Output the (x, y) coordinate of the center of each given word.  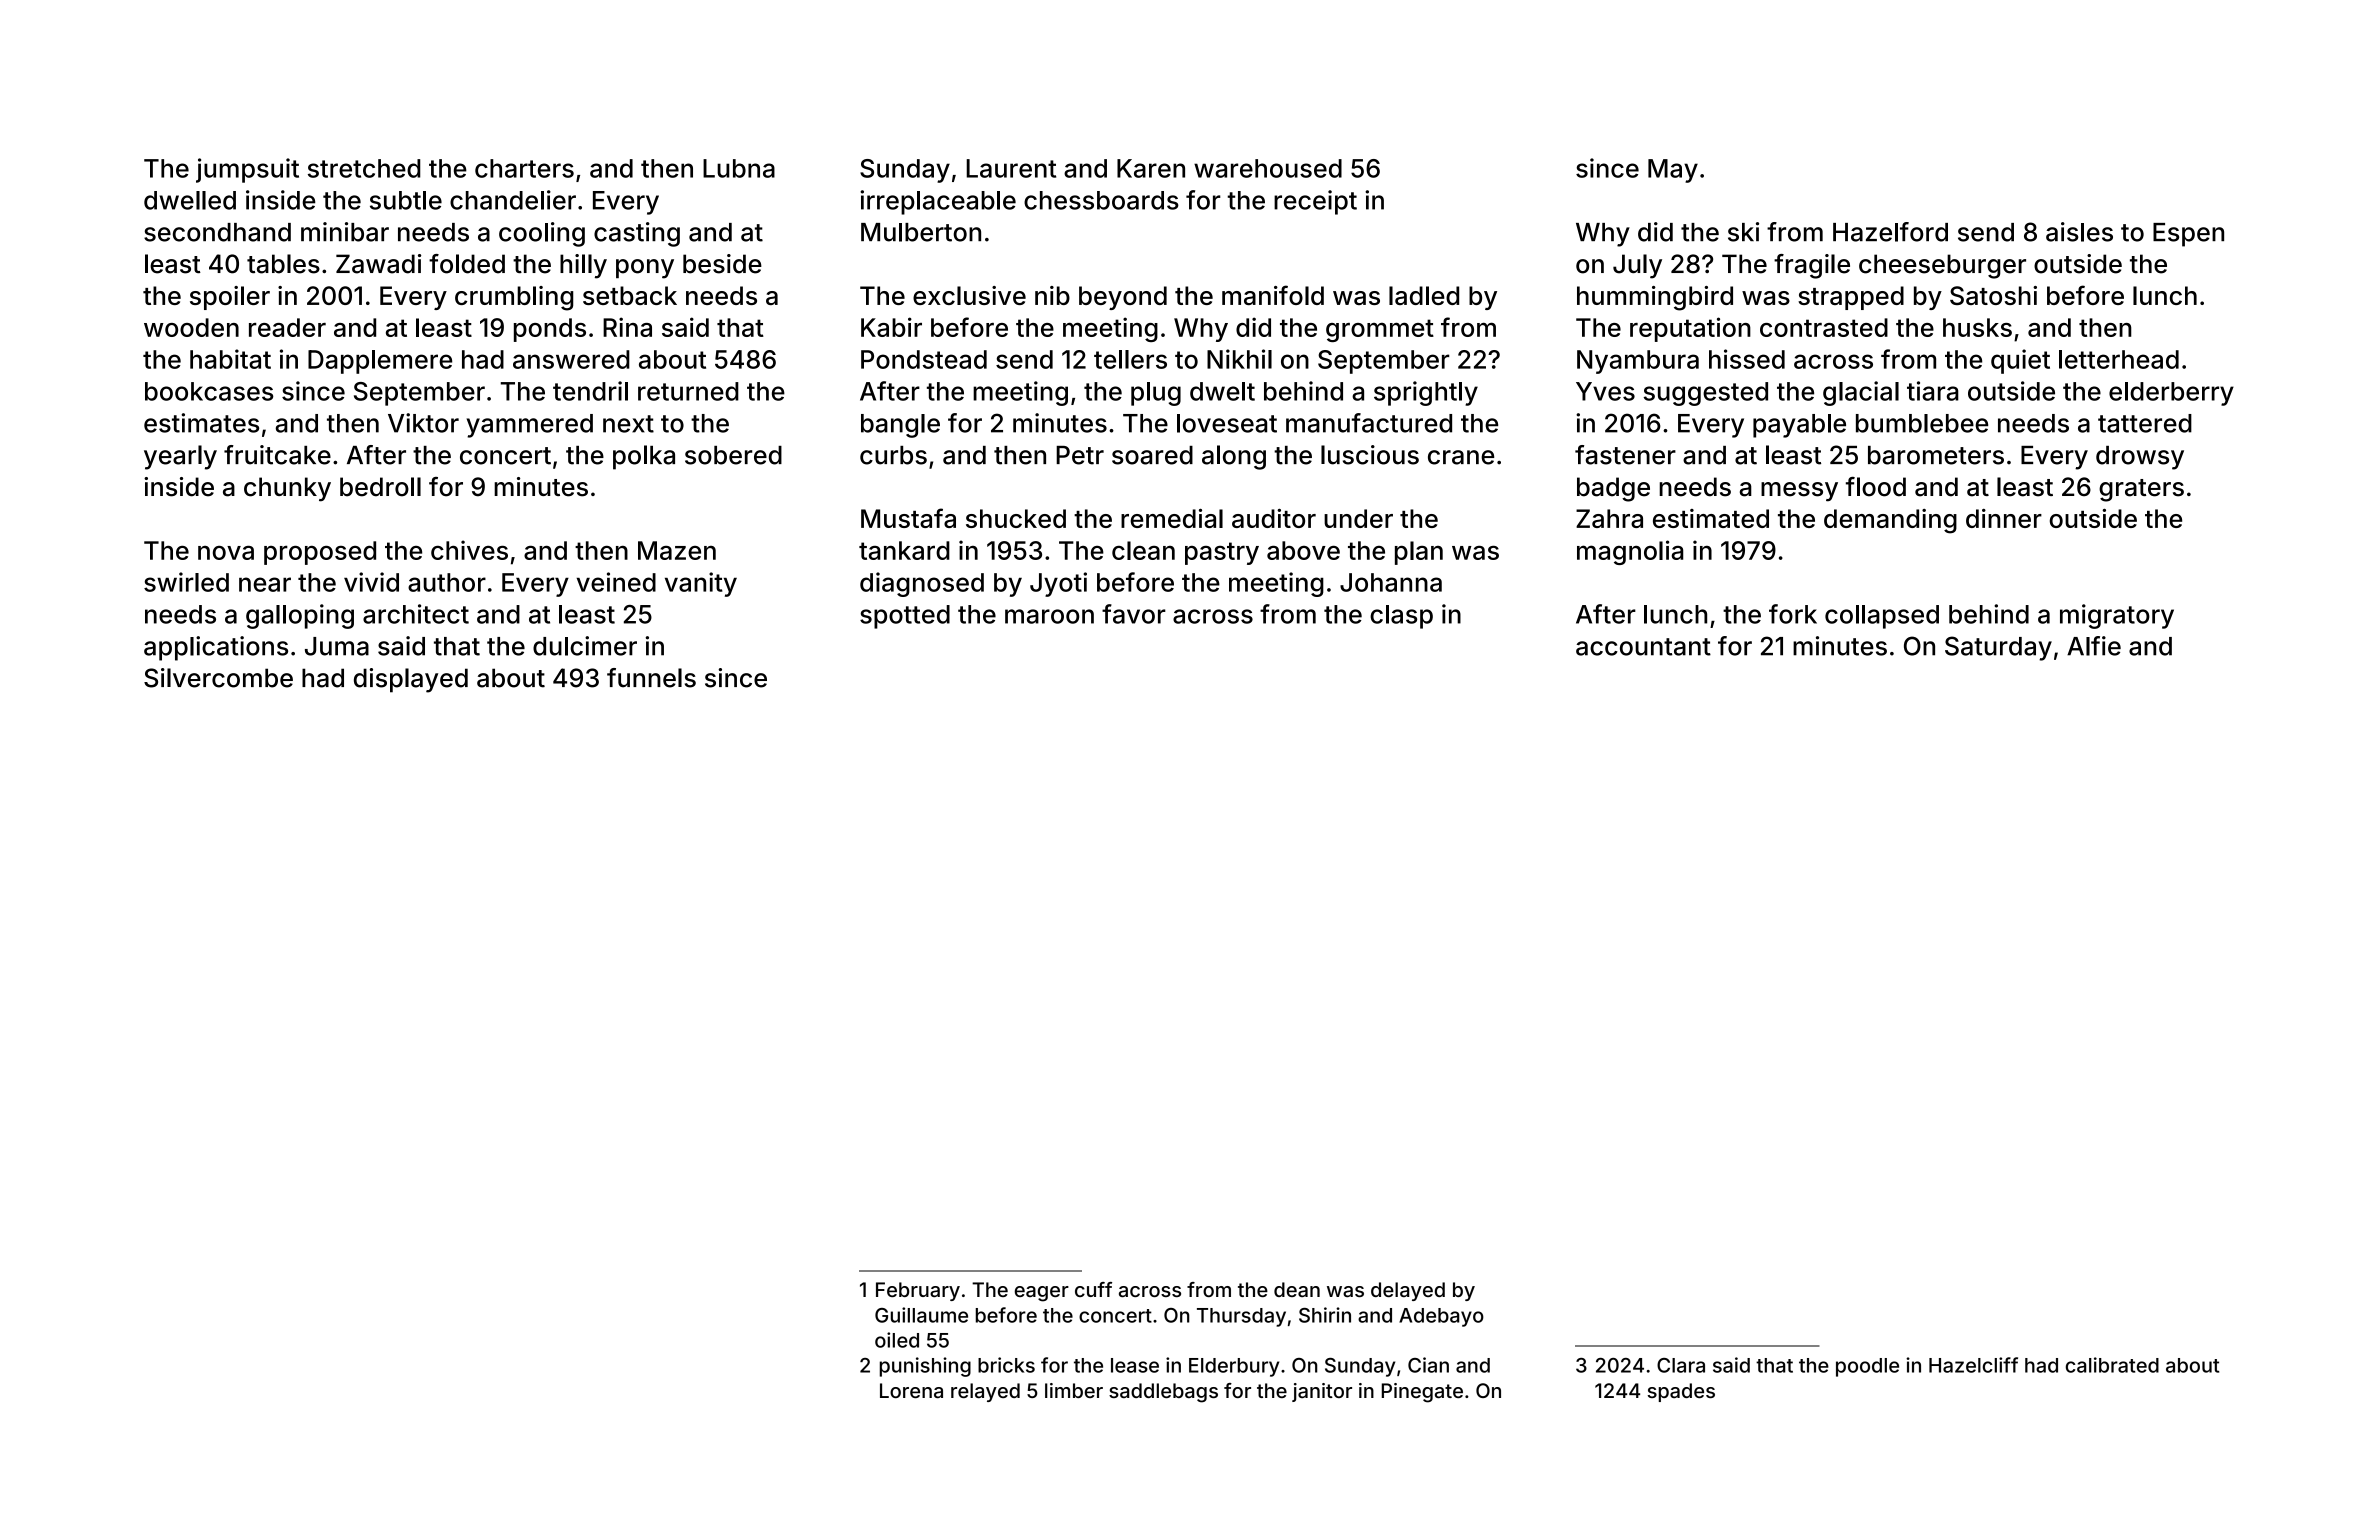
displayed (411, 680)
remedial (1172, 518)
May (1673, 171)
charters (524, 168)
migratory (2117, 616)
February (918, 1291)
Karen (1151, 168)
